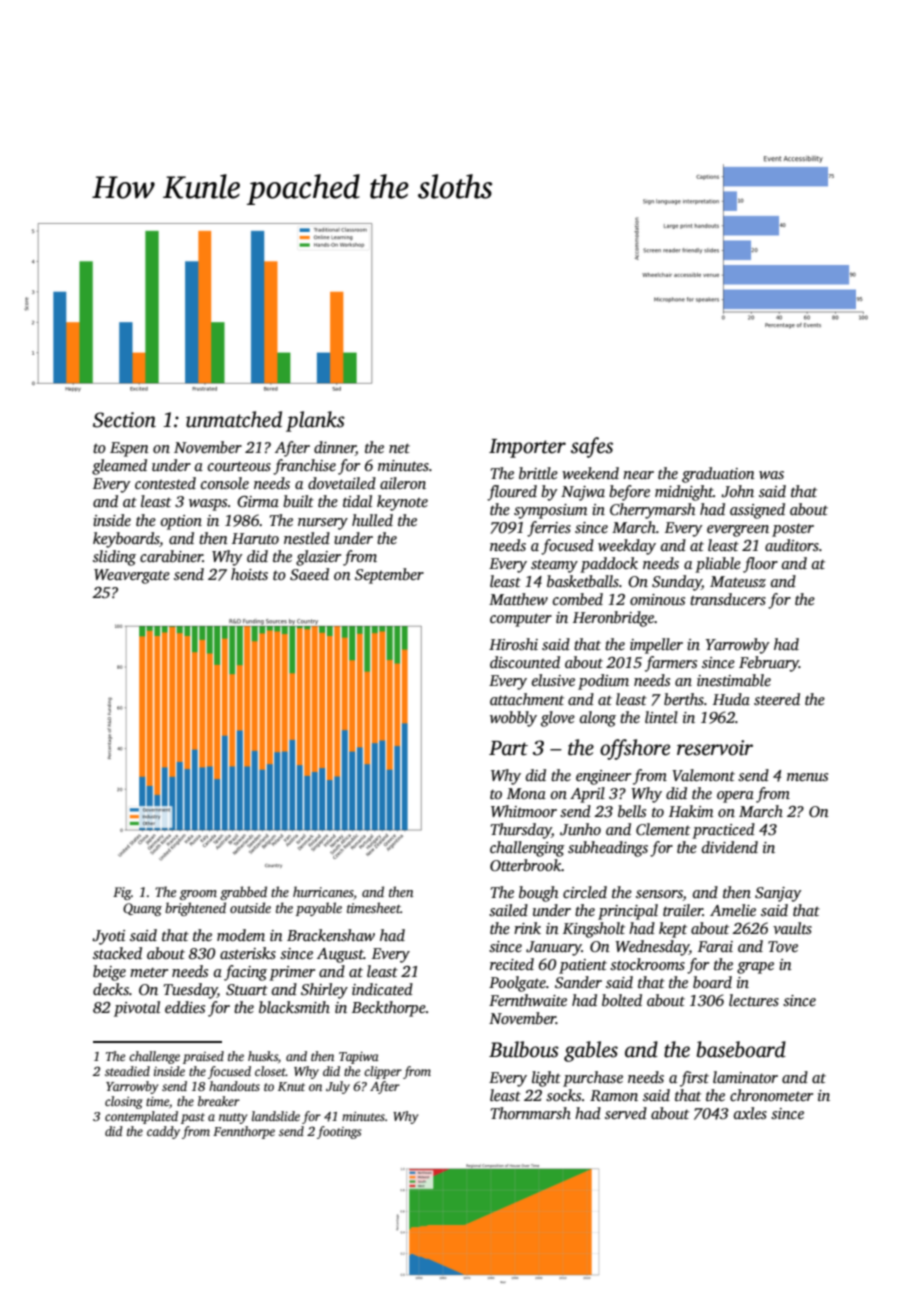 This screenshot has width=924, height=1311. What do you see at coordinates (718, 475) in the screenshot?
I see `graduation` at bounding box center [718, 475].
